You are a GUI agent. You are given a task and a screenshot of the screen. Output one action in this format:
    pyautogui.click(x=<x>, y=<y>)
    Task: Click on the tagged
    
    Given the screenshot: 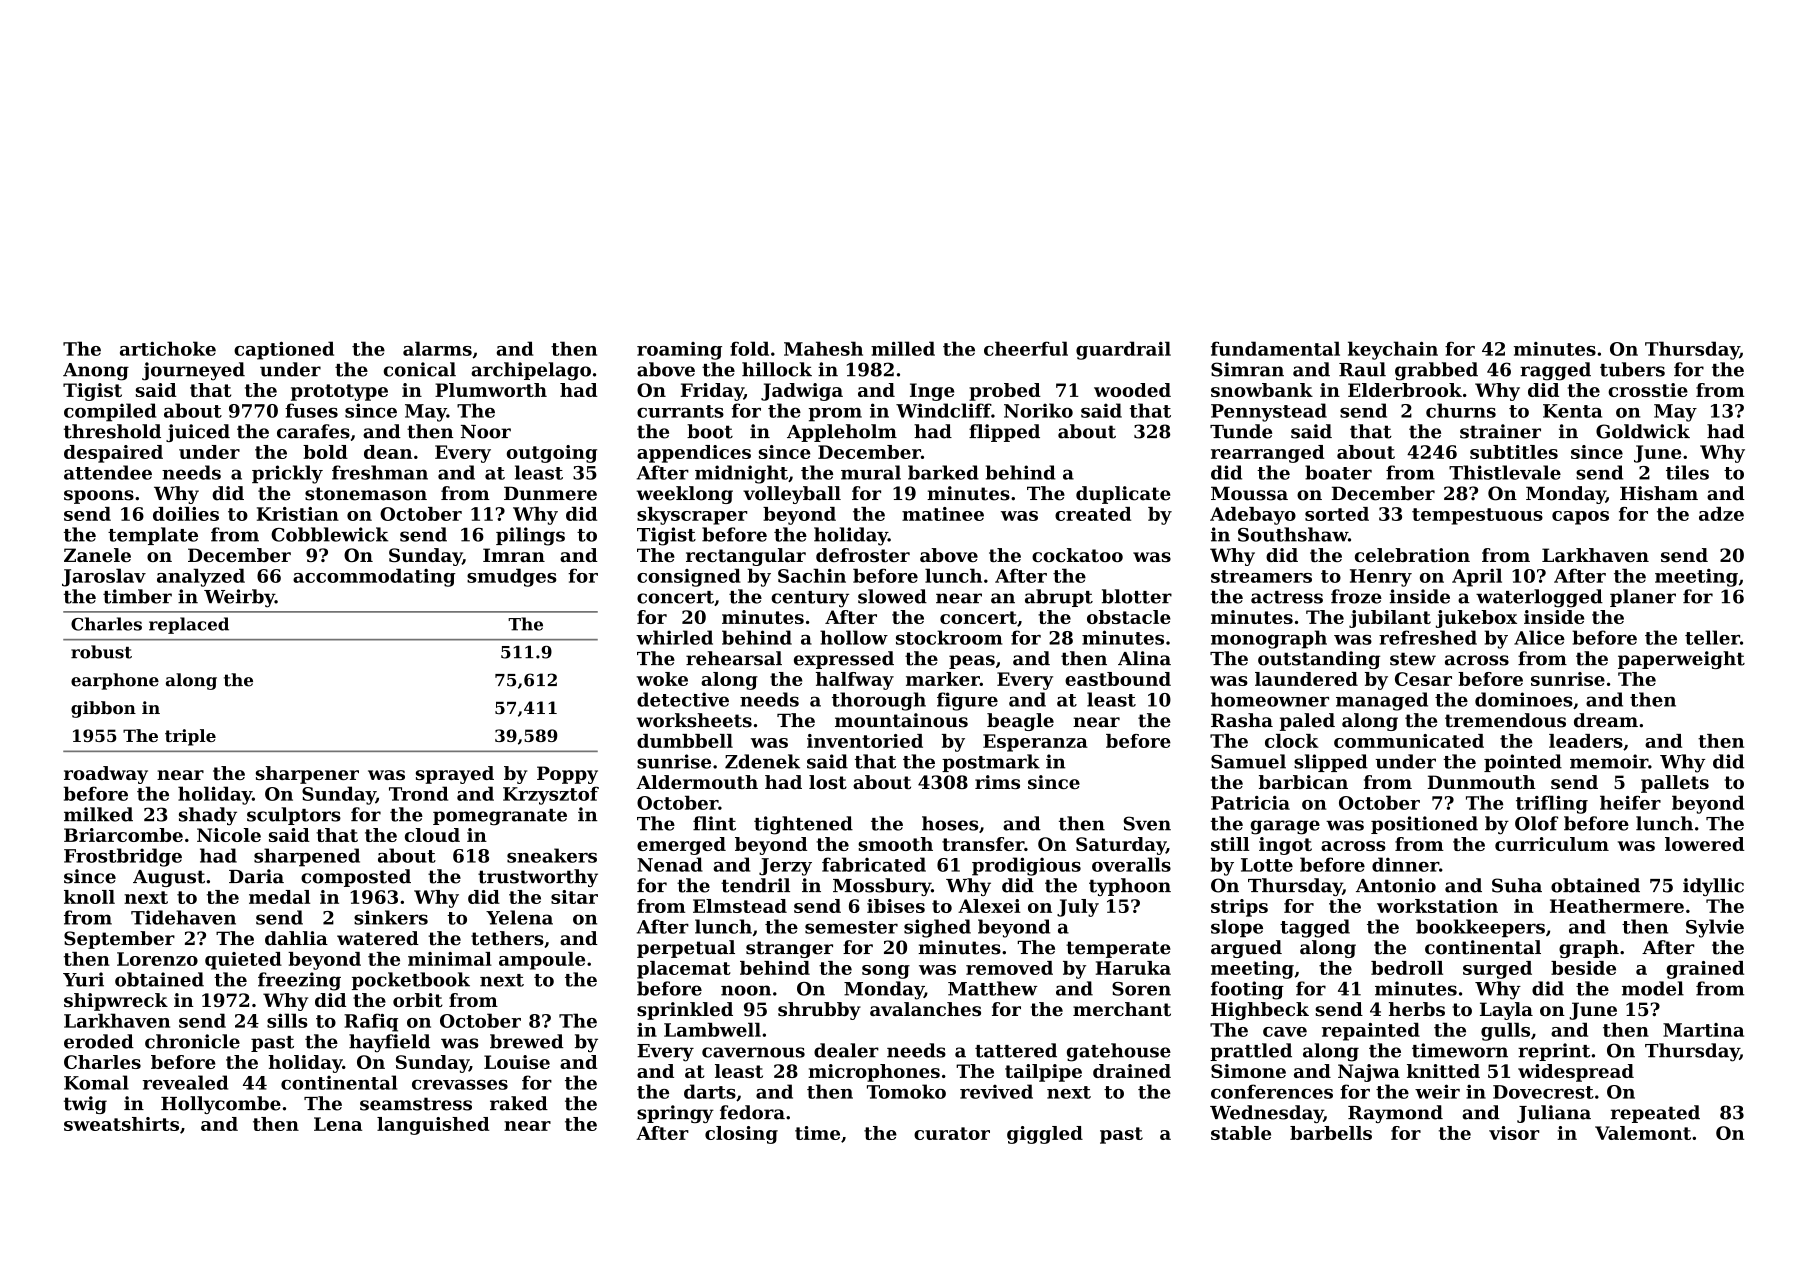 What is the action you would take?
    pyautogui.click(x=1315, y=928)
